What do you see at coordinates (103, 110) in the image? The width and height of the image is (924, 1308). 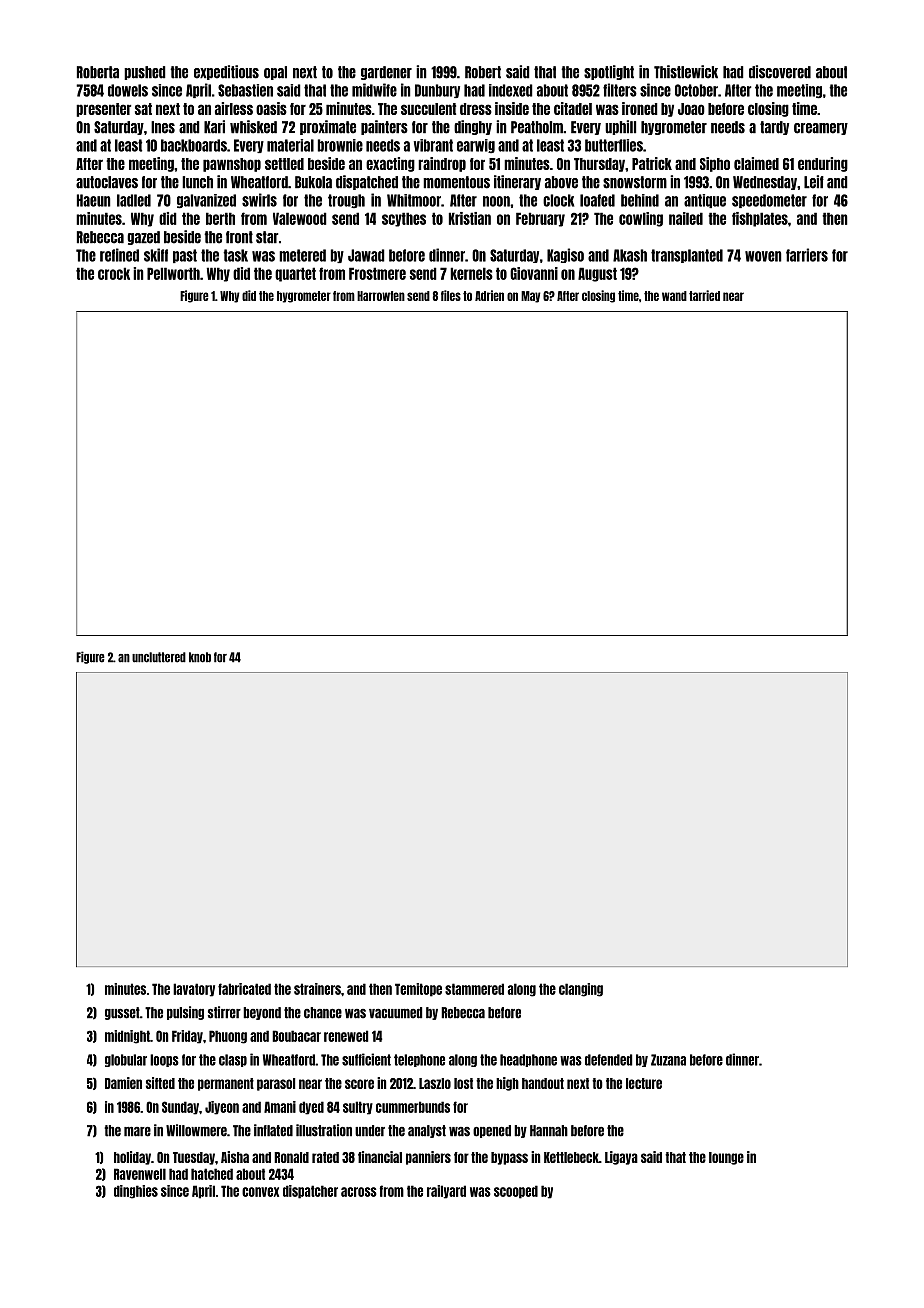 I see `presenter` at bounding box center [103, 110].
